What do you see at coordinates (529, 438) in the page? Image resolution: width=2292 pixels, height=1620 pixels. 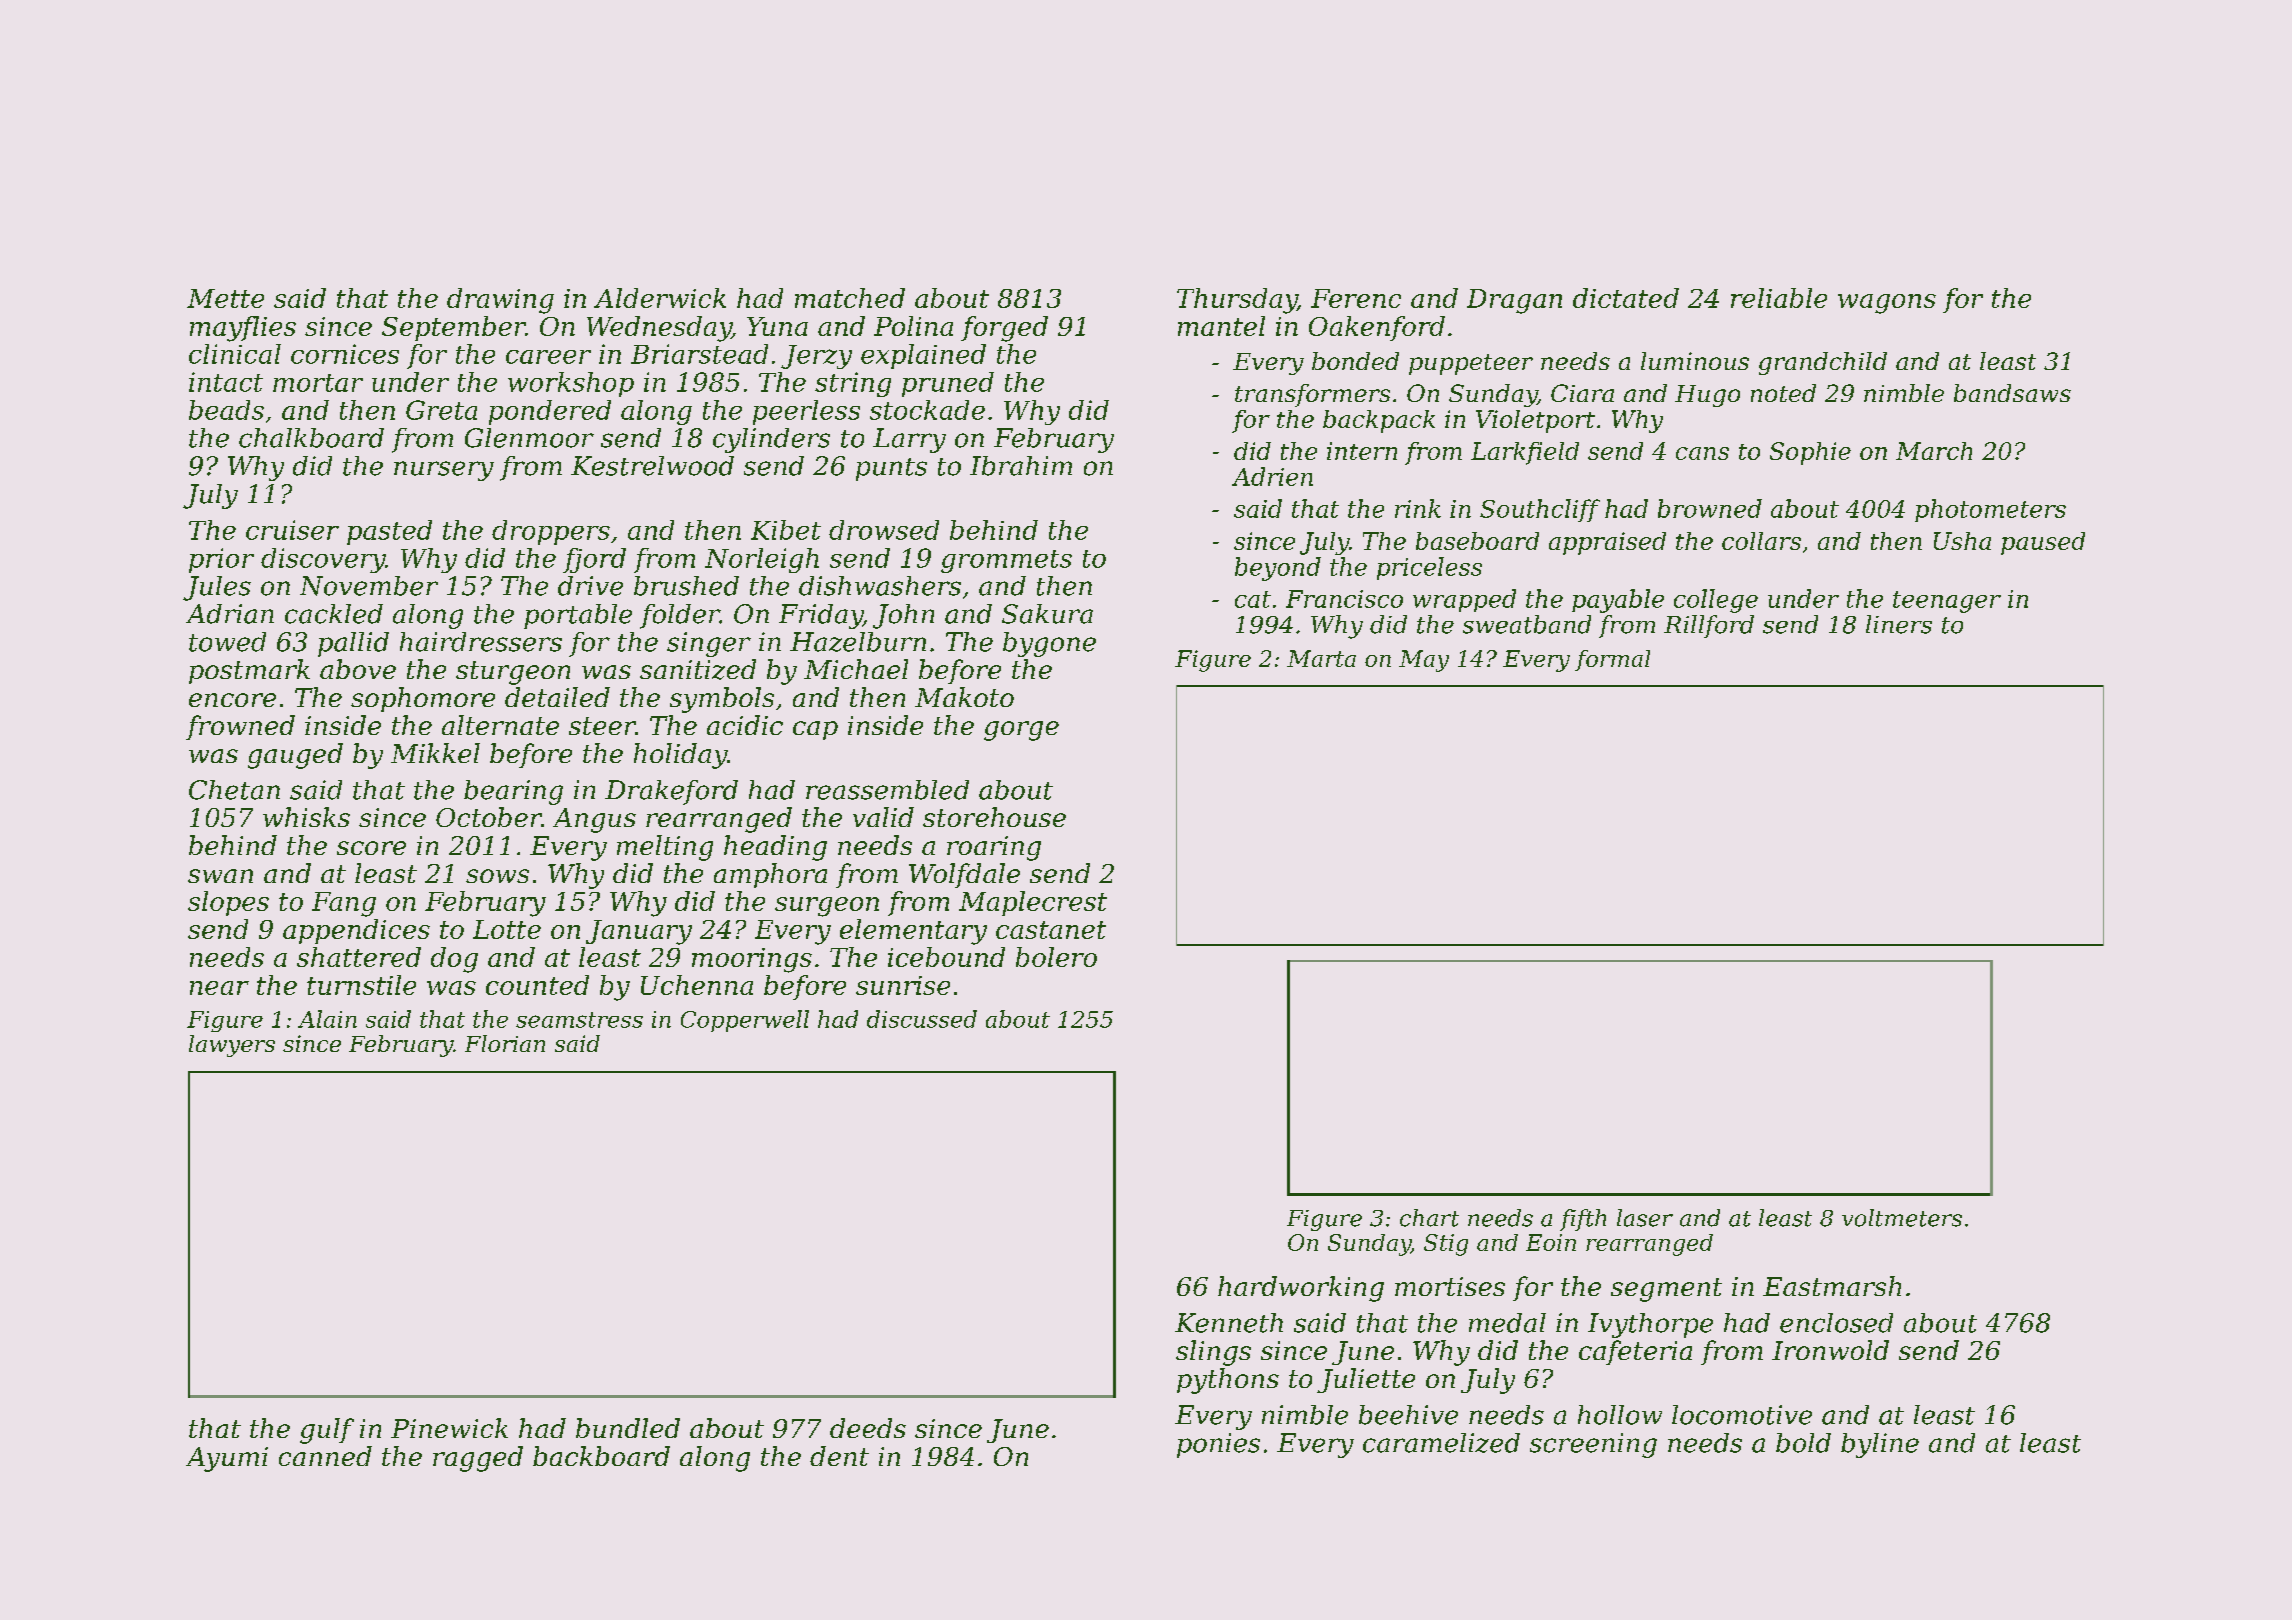 I see `Glenmoor` at bounding box center [529, 438].
